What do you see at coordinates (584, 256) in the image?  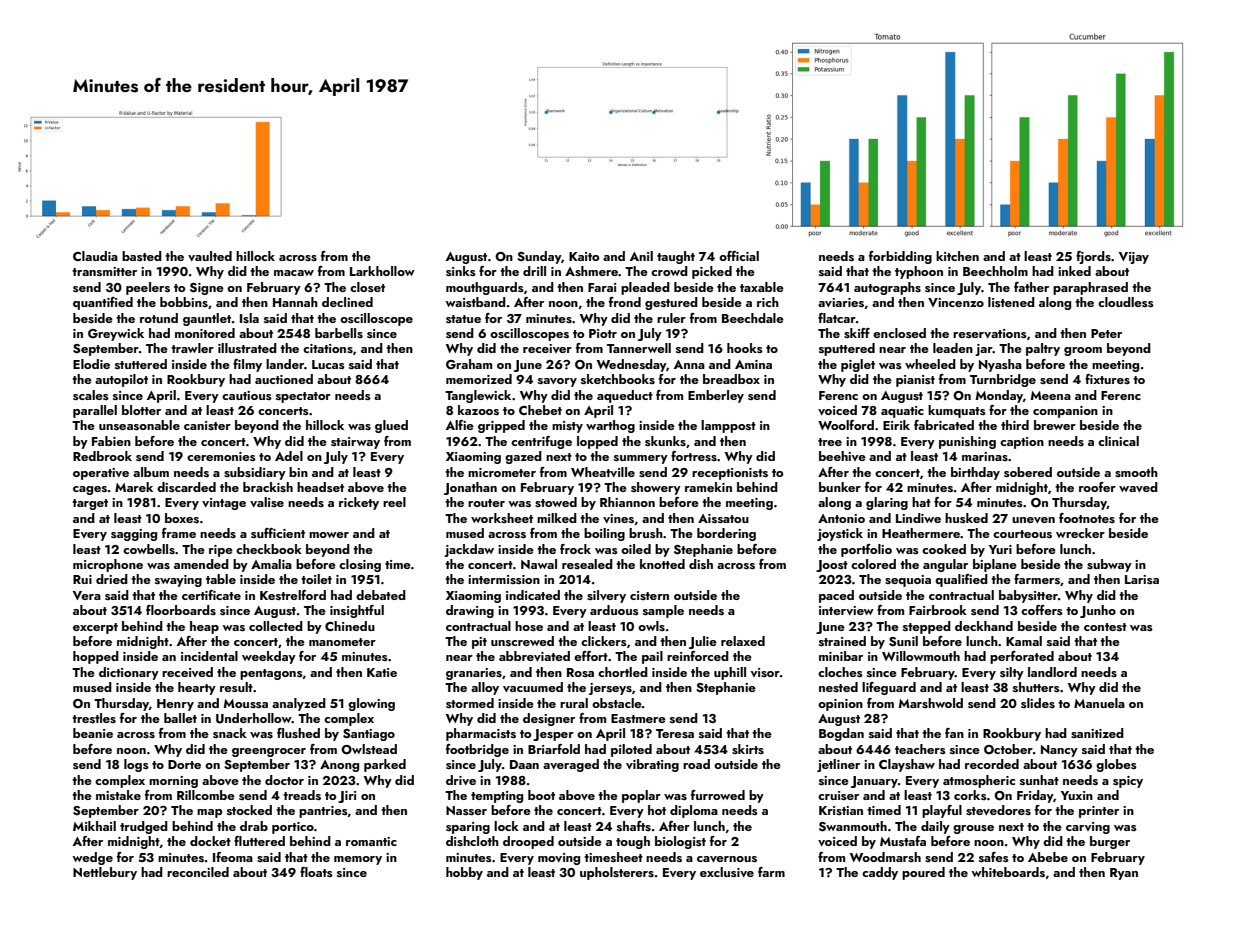 I see `Kaito` at bounding box center [584, 256].
